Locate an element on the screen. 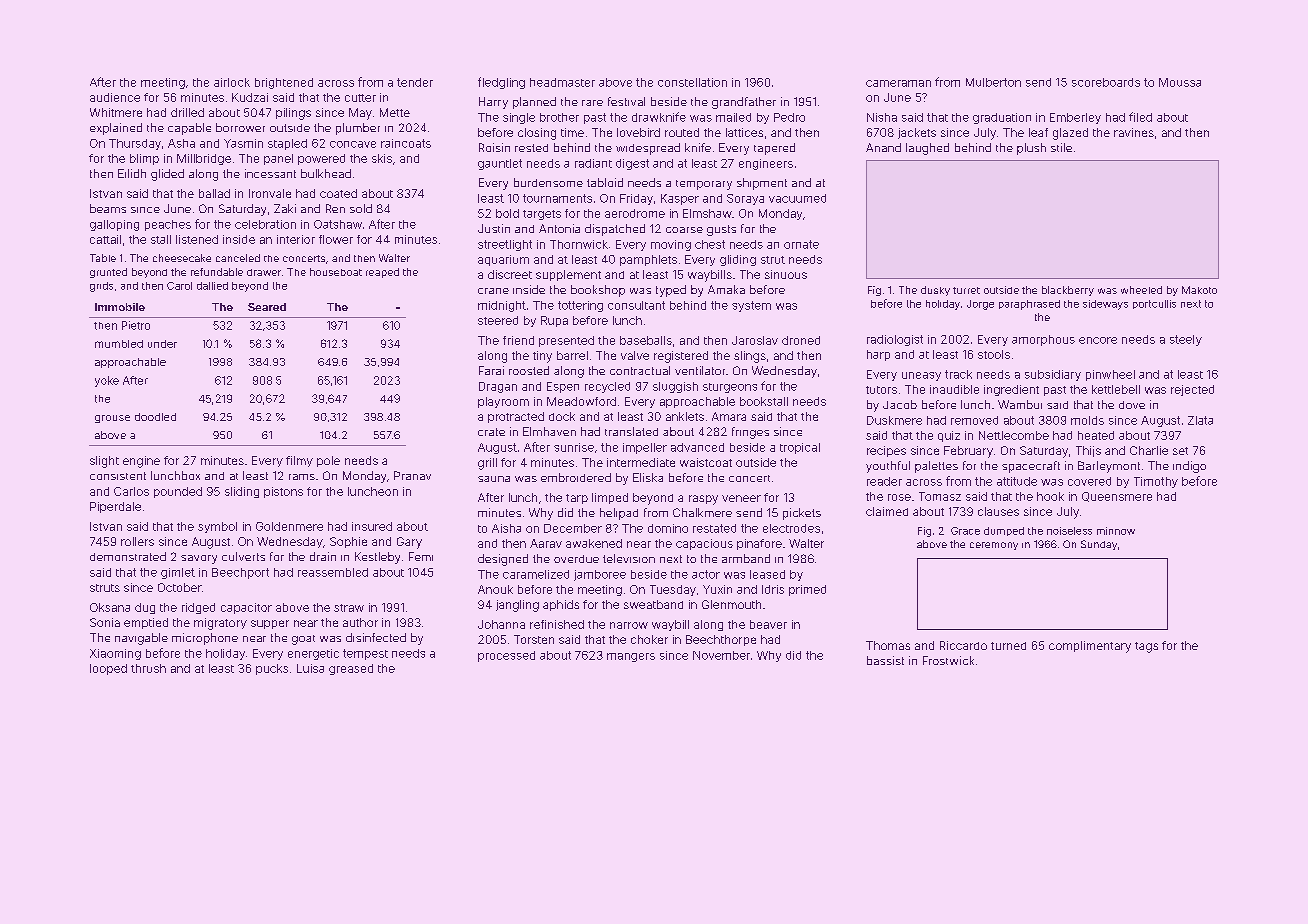 This screenshot has height=924, width=1308. tapered is located at coordinates (774, 149).
